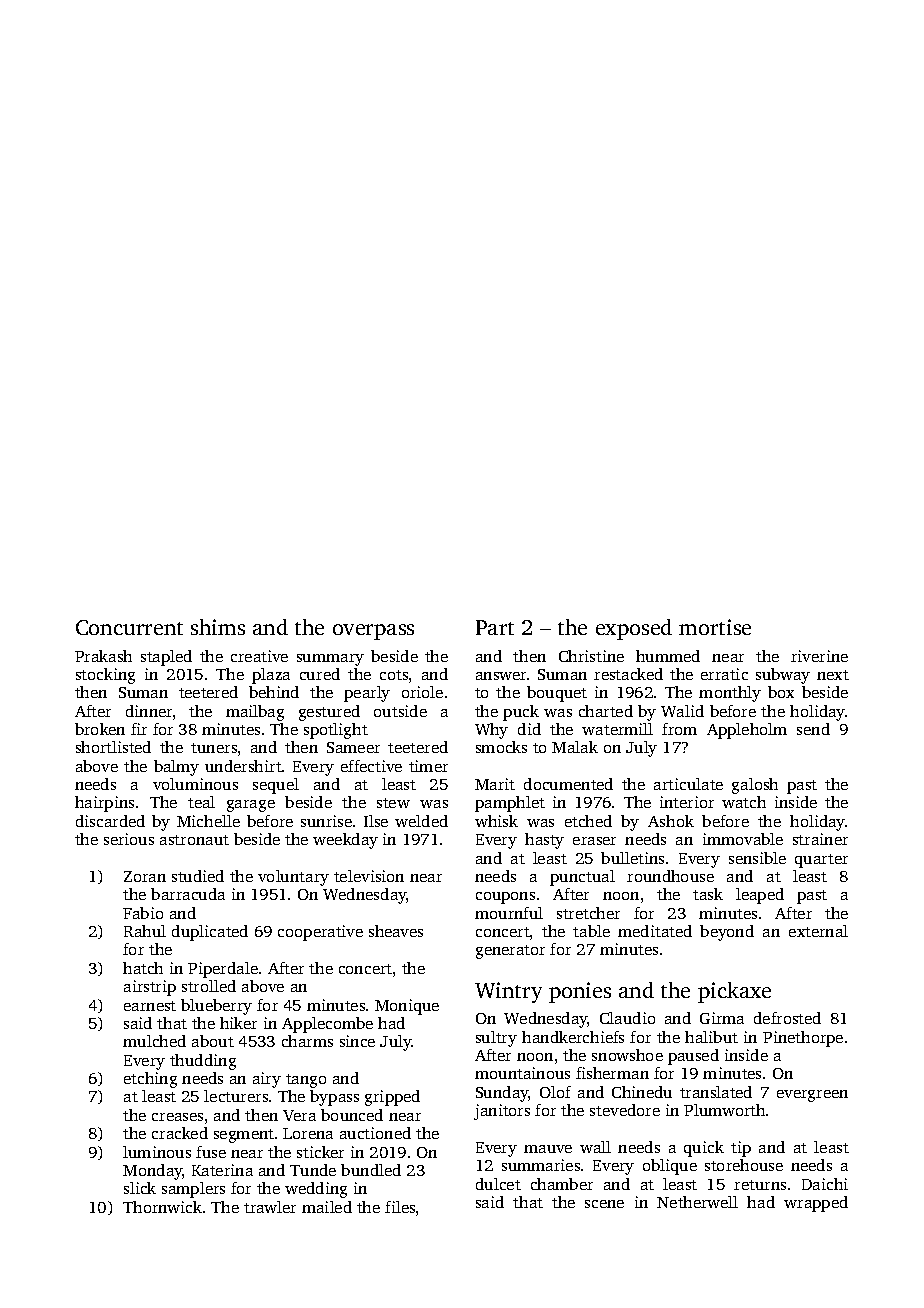 This screenshot has width=924, height=1308. Describe the element at coordinates (755, 786) in the screenshot. I see `galosh` at that location.
